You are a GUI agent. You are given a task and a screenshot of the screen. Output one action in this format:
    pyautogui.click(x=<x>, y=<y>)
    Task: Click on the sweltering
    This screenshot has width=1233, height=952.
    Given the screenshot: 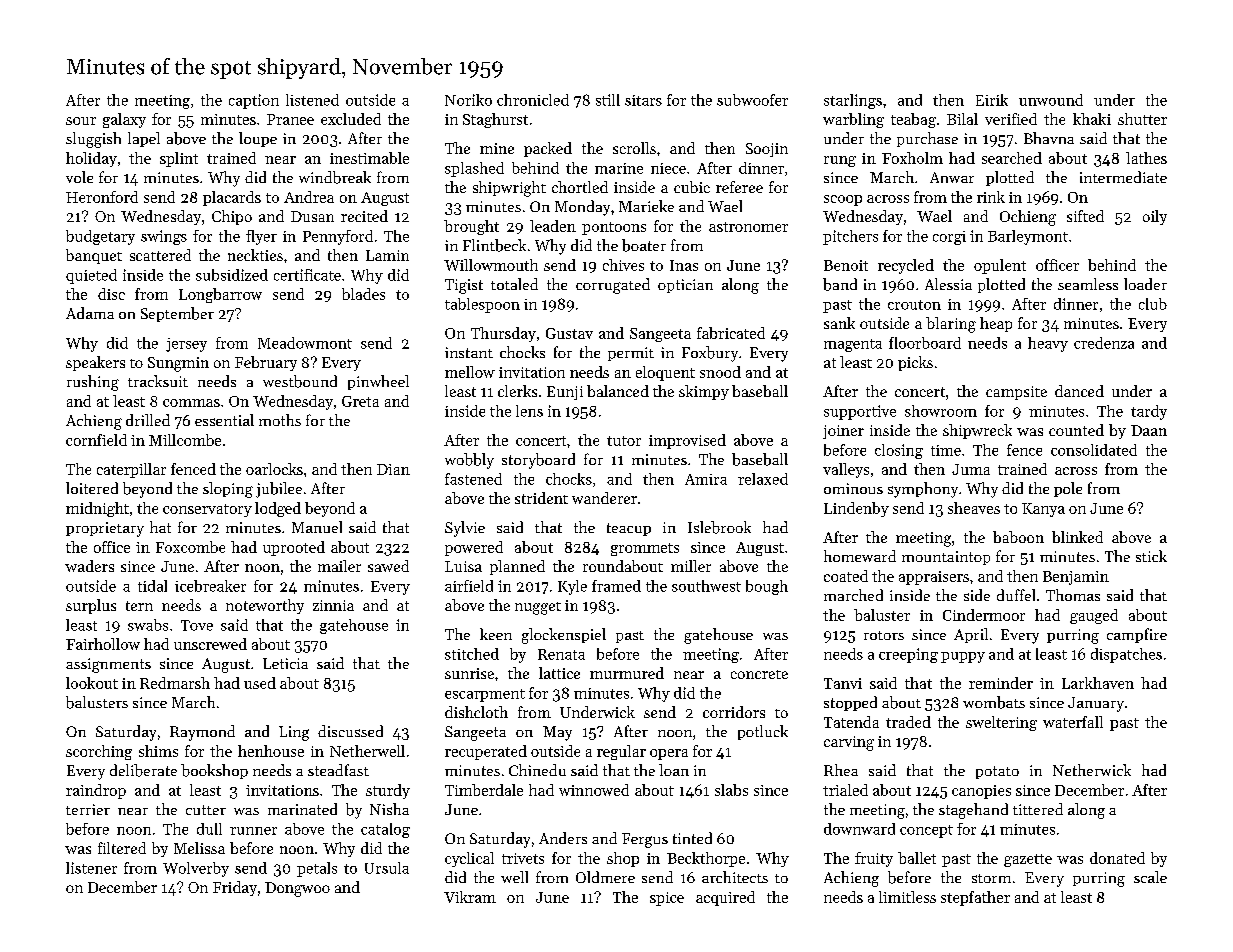 What is the action you would take?
    pyautogui.click(x=1001, y=723)
